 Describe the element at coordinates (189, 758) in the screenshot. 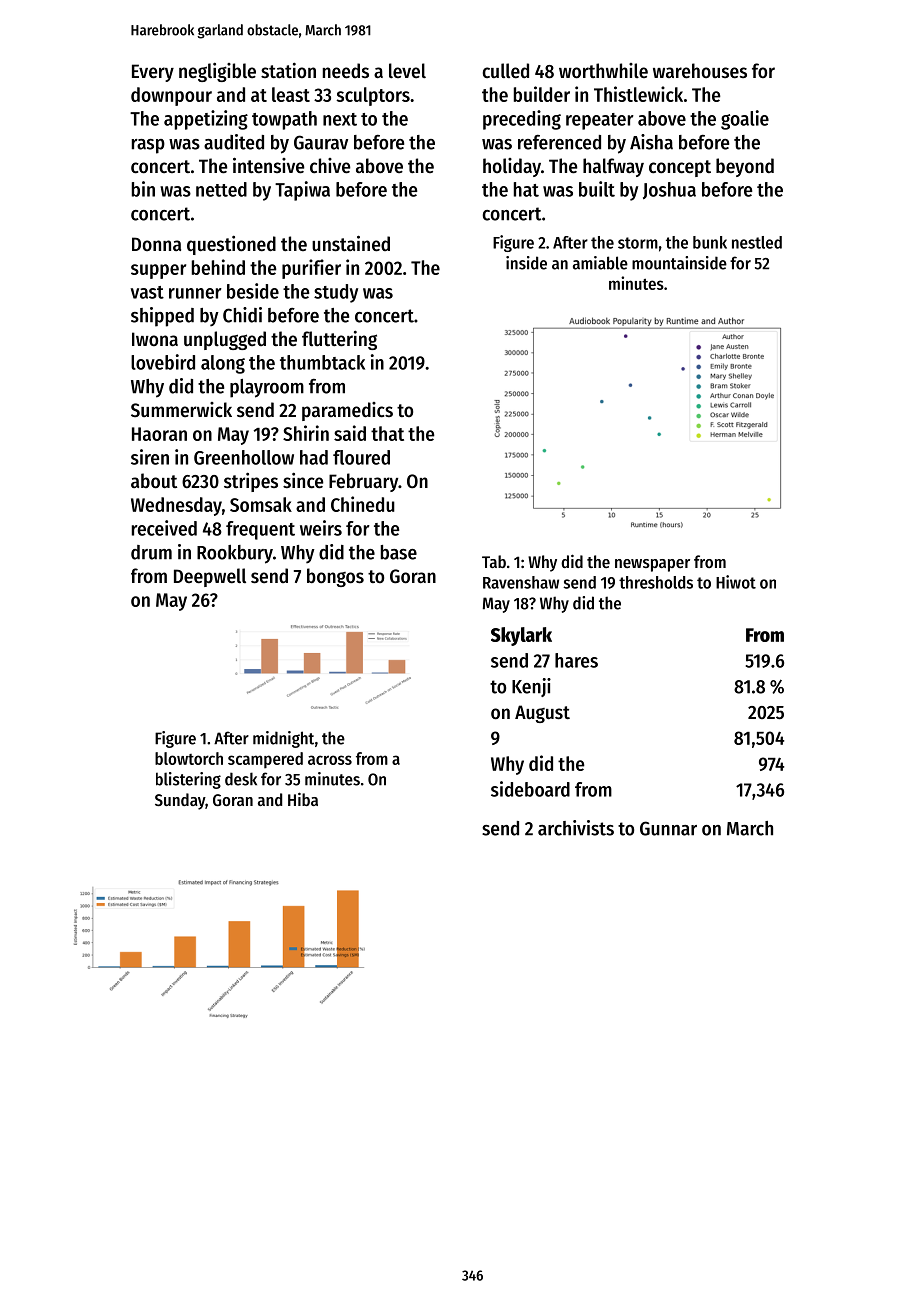

I see `blowtorch` at that location.
